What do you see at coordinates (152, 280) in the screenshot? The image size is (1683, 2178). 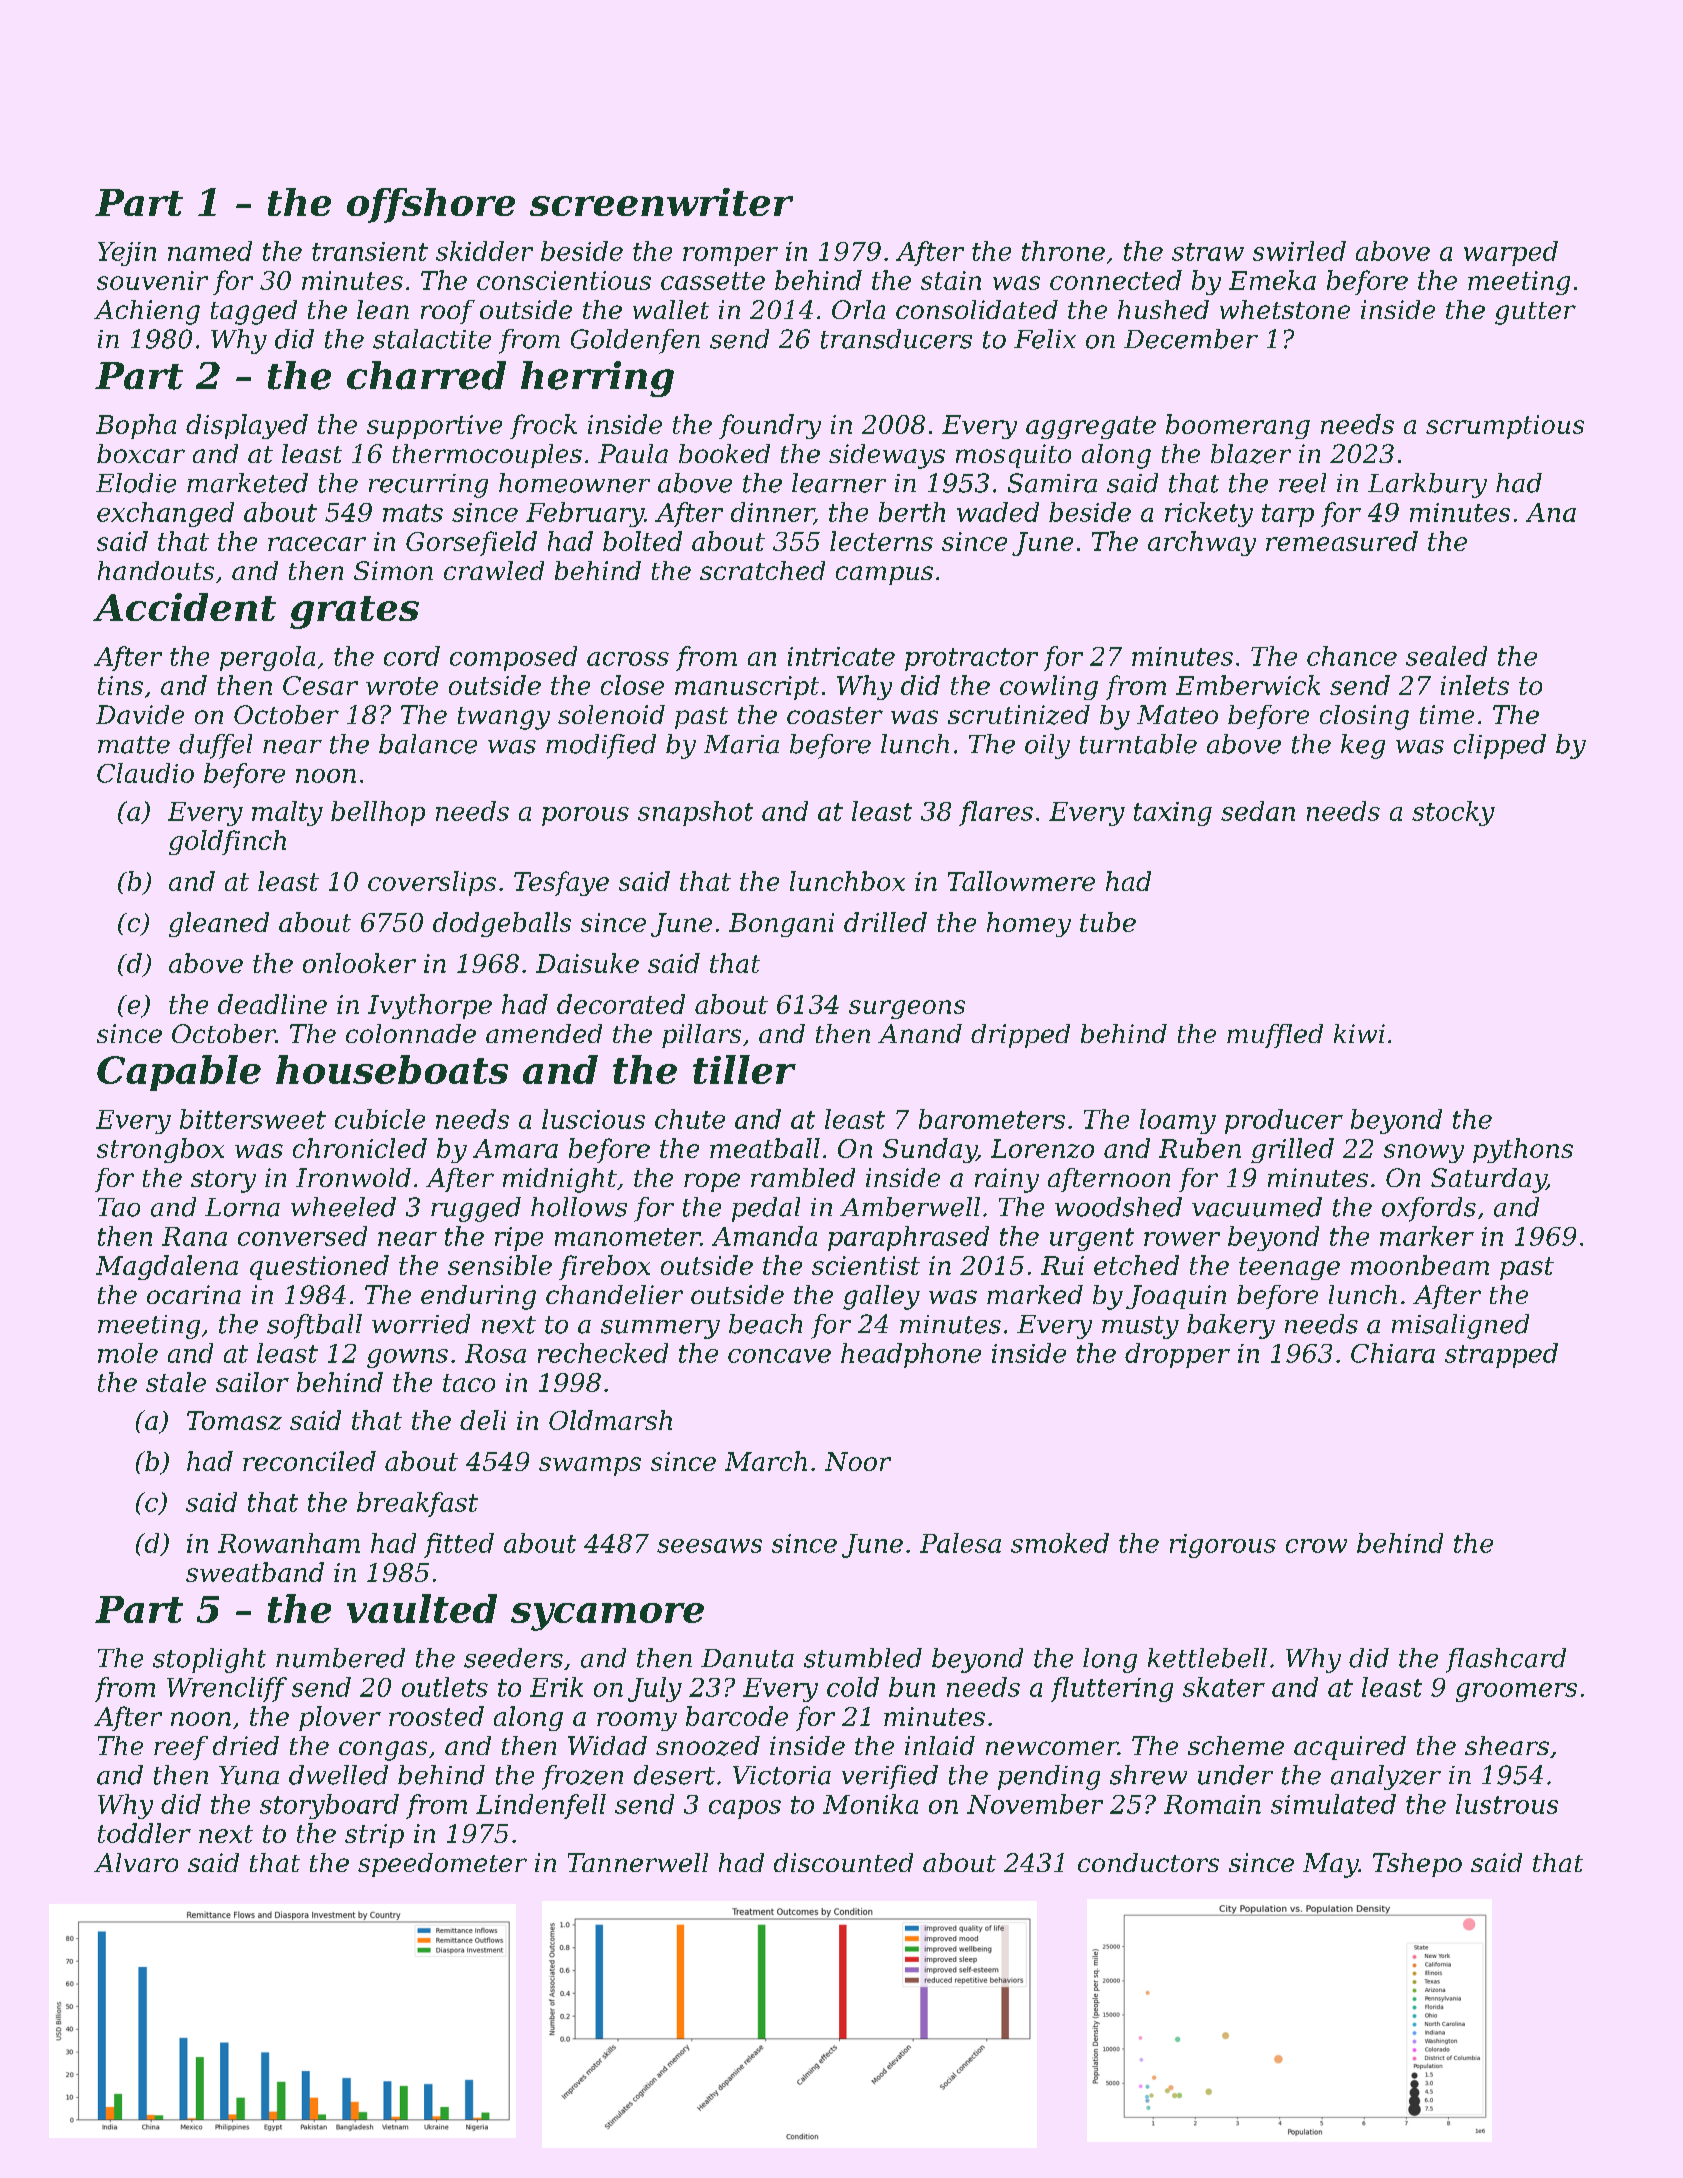 I see `souvenir` at bounding box center [152, 280].
